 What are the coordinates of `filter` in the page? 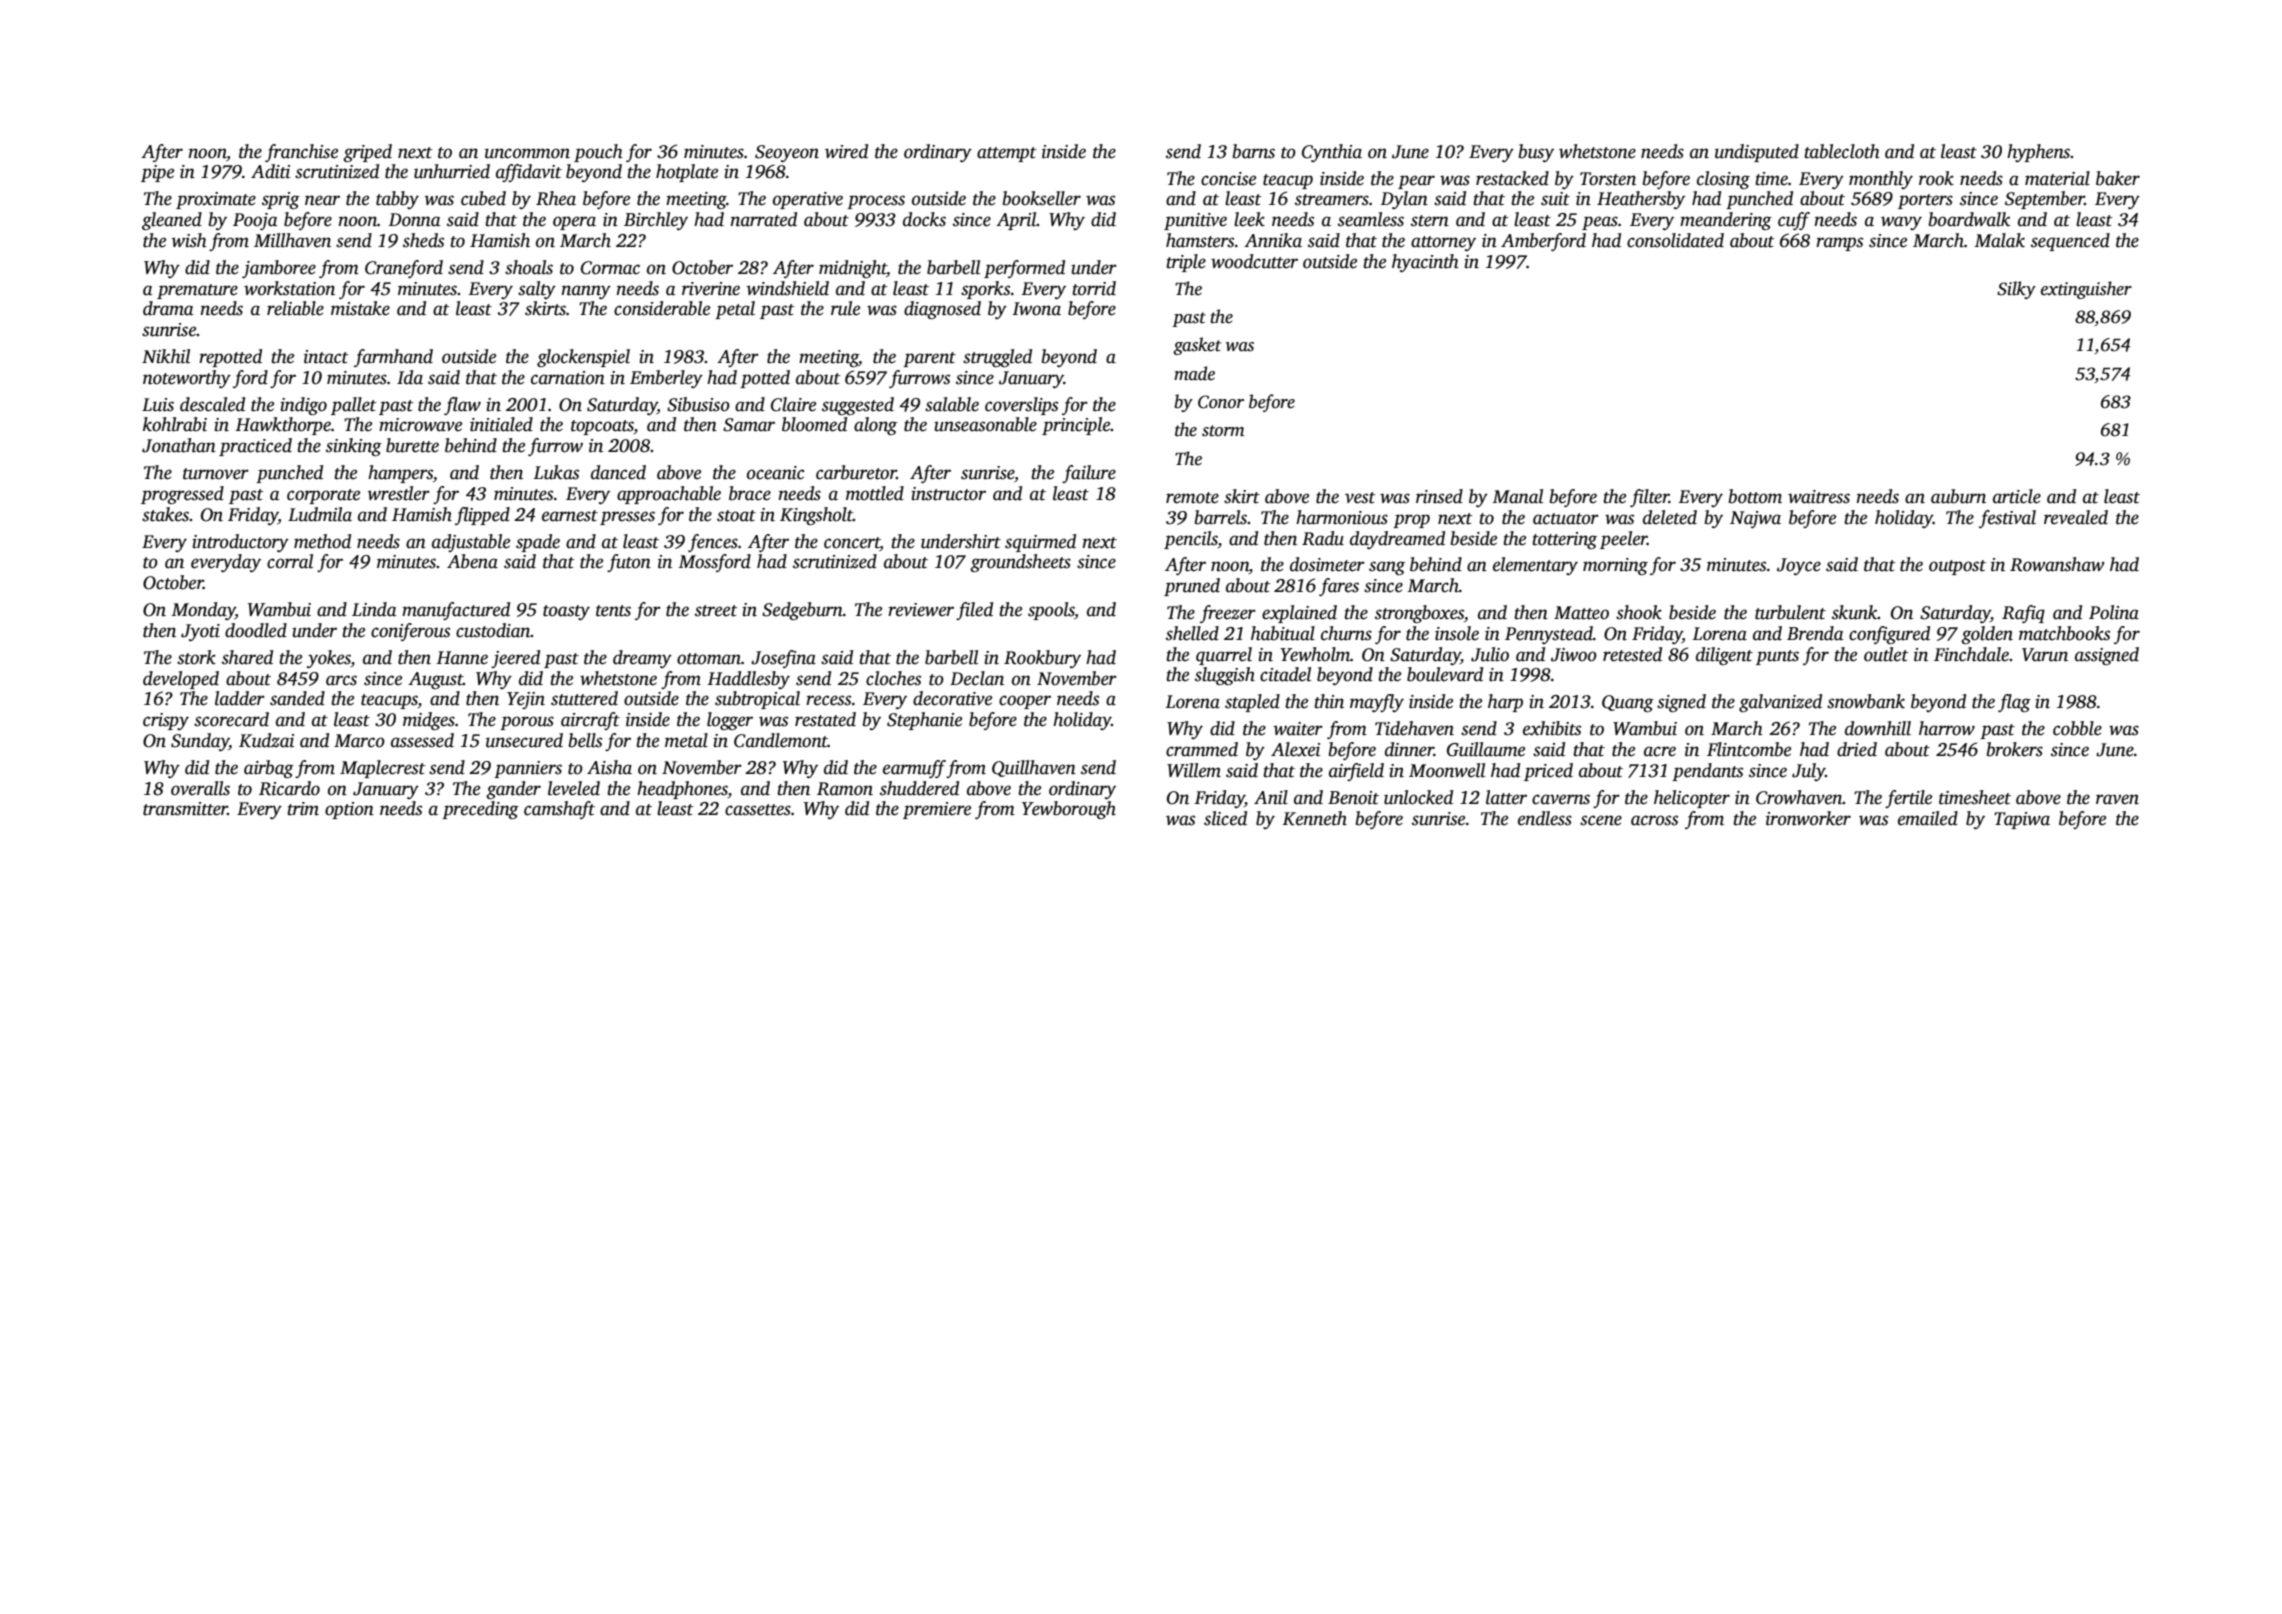 It's located at (1649, 498).
